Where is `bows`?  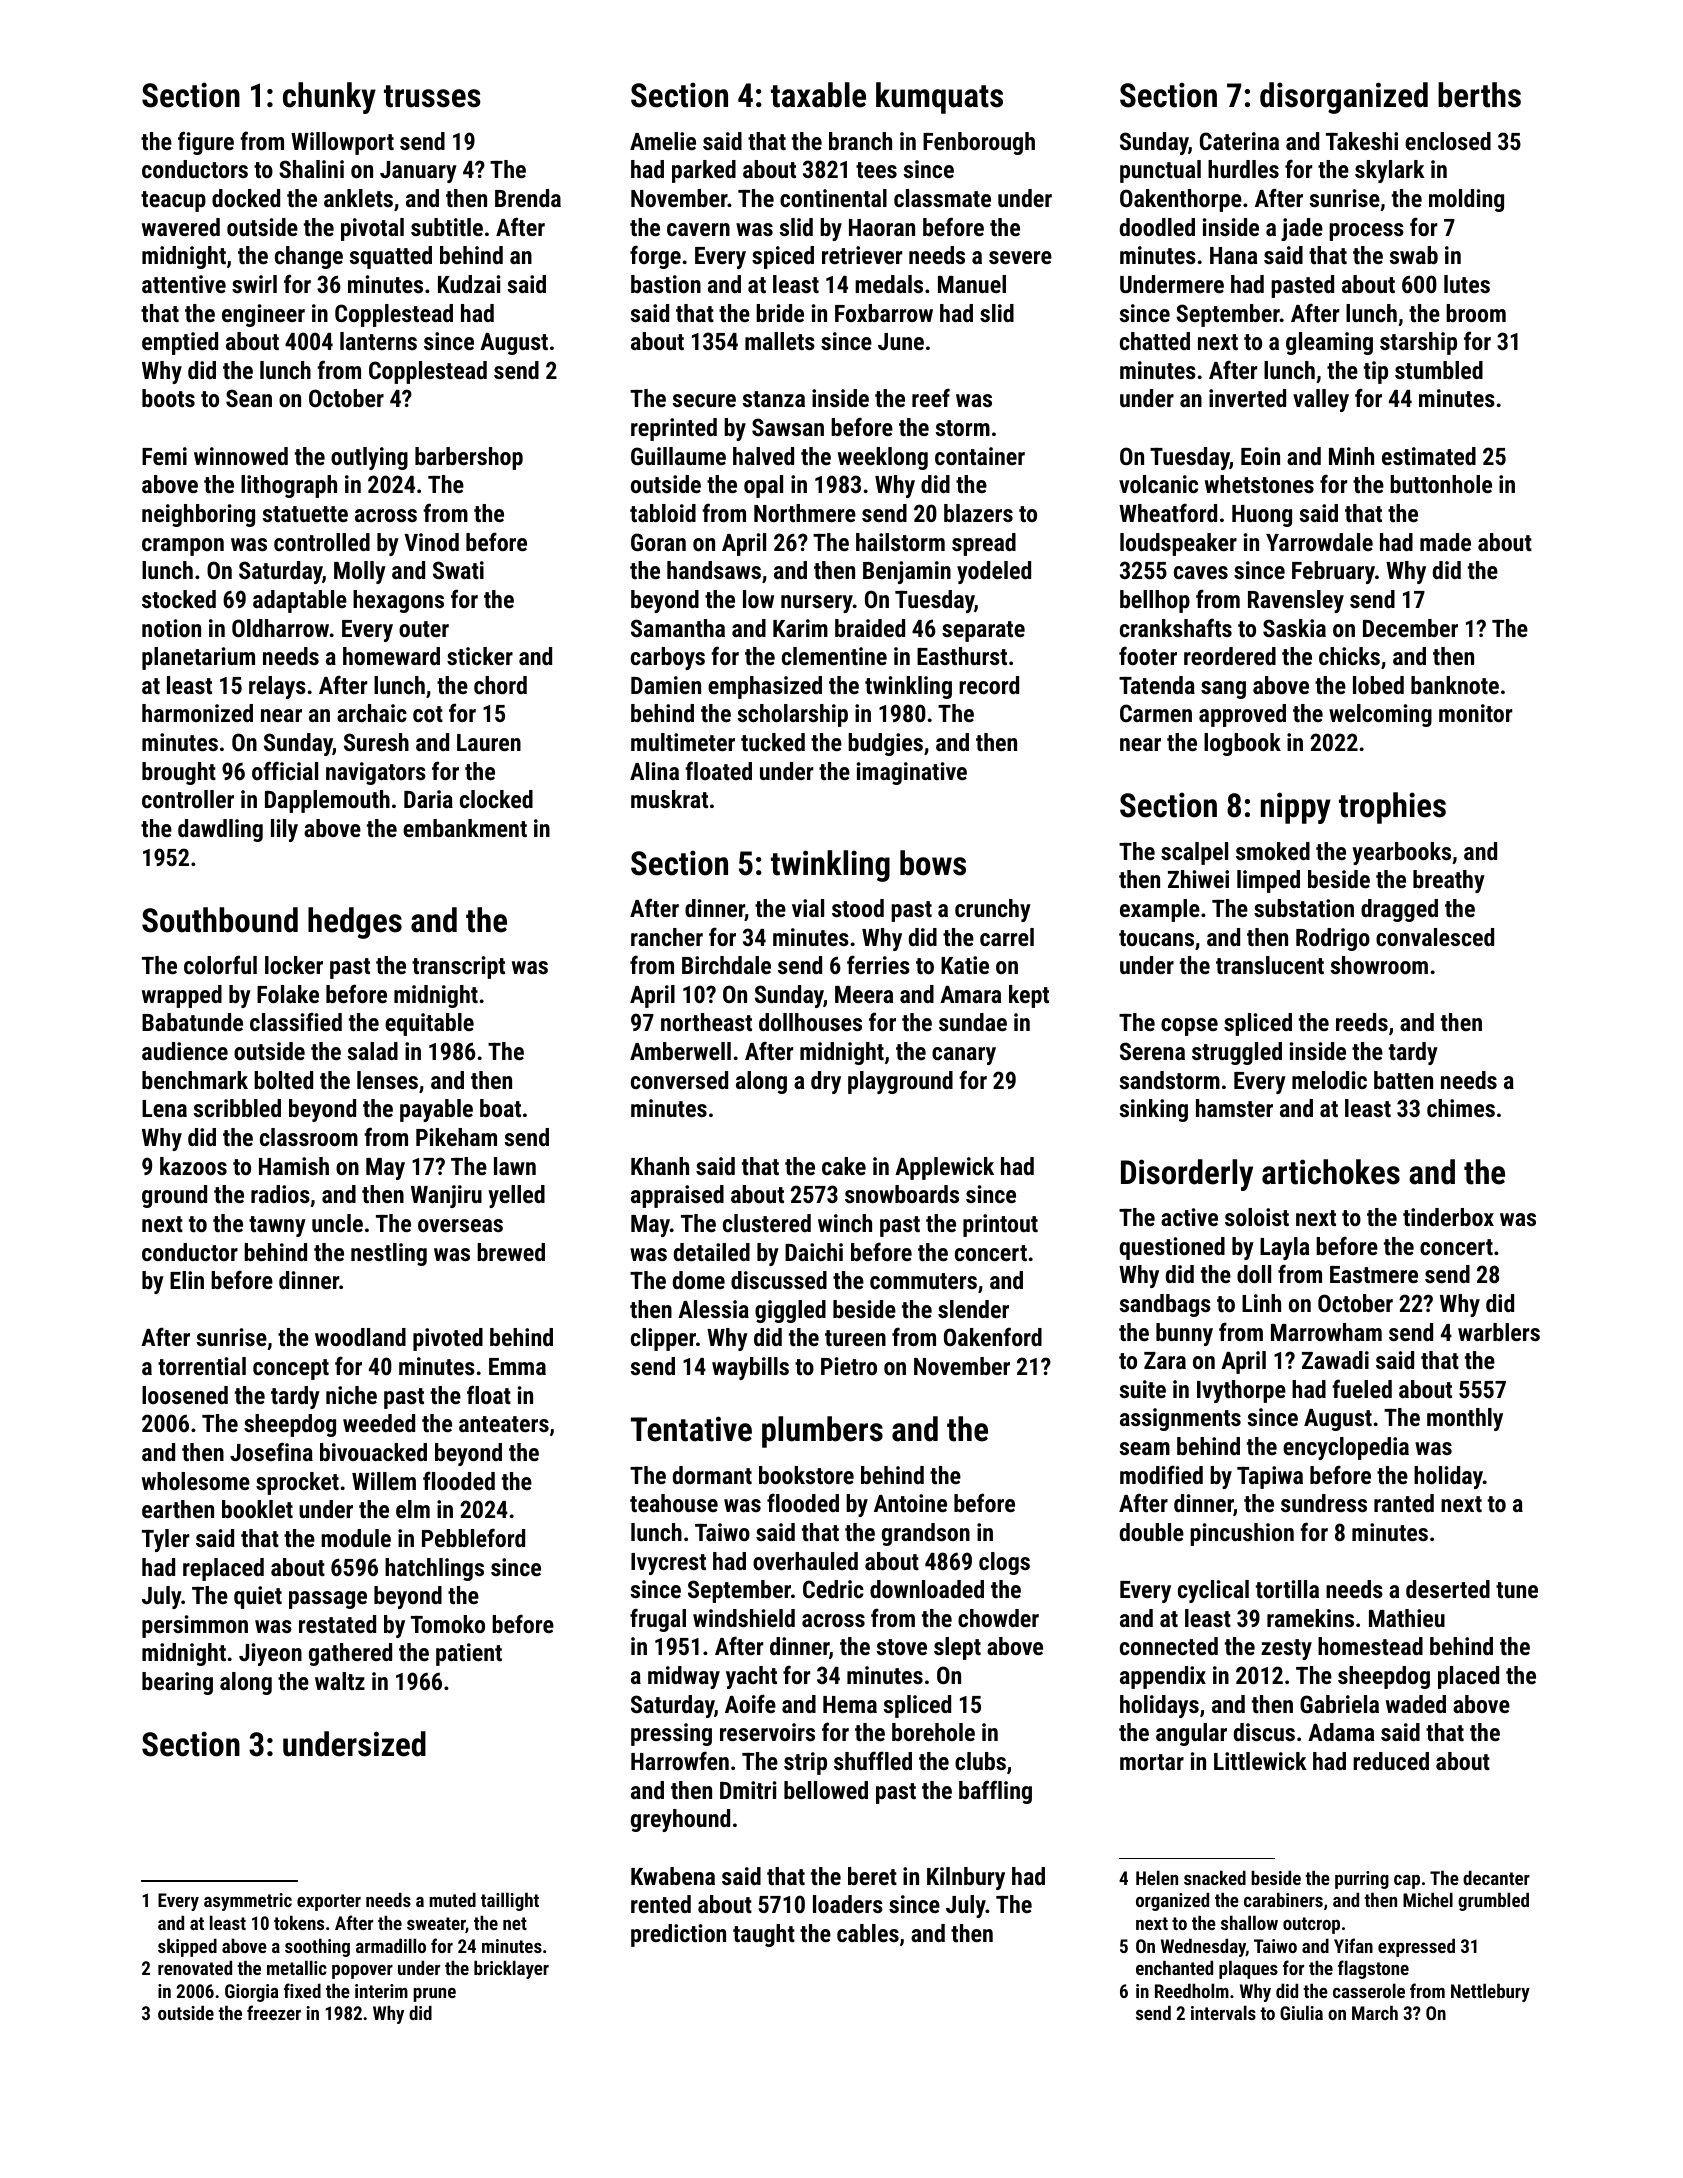
bows is located at coordinates (933, 863).
